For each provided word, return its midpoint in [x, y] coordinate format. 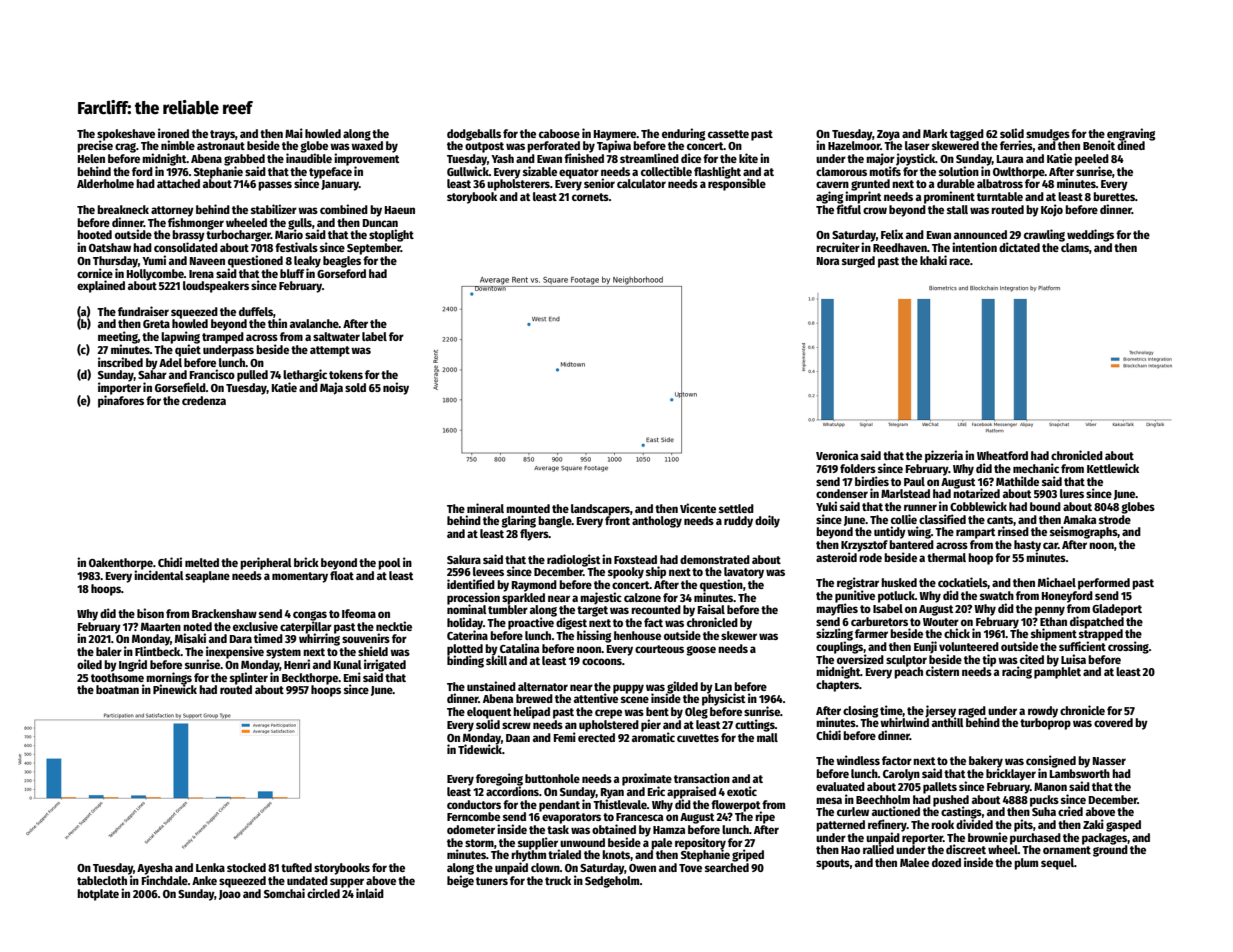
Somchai [284, 893]
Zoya [888, 135]
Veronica [837, 455]
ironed [173, 133]
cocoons [602, 661]
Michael [1057, 582]
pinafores [121, 401]
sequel [1057, 864]
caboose [559, 133]
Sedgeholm [612, 882]
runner [920, 507]
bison [150, 613]
